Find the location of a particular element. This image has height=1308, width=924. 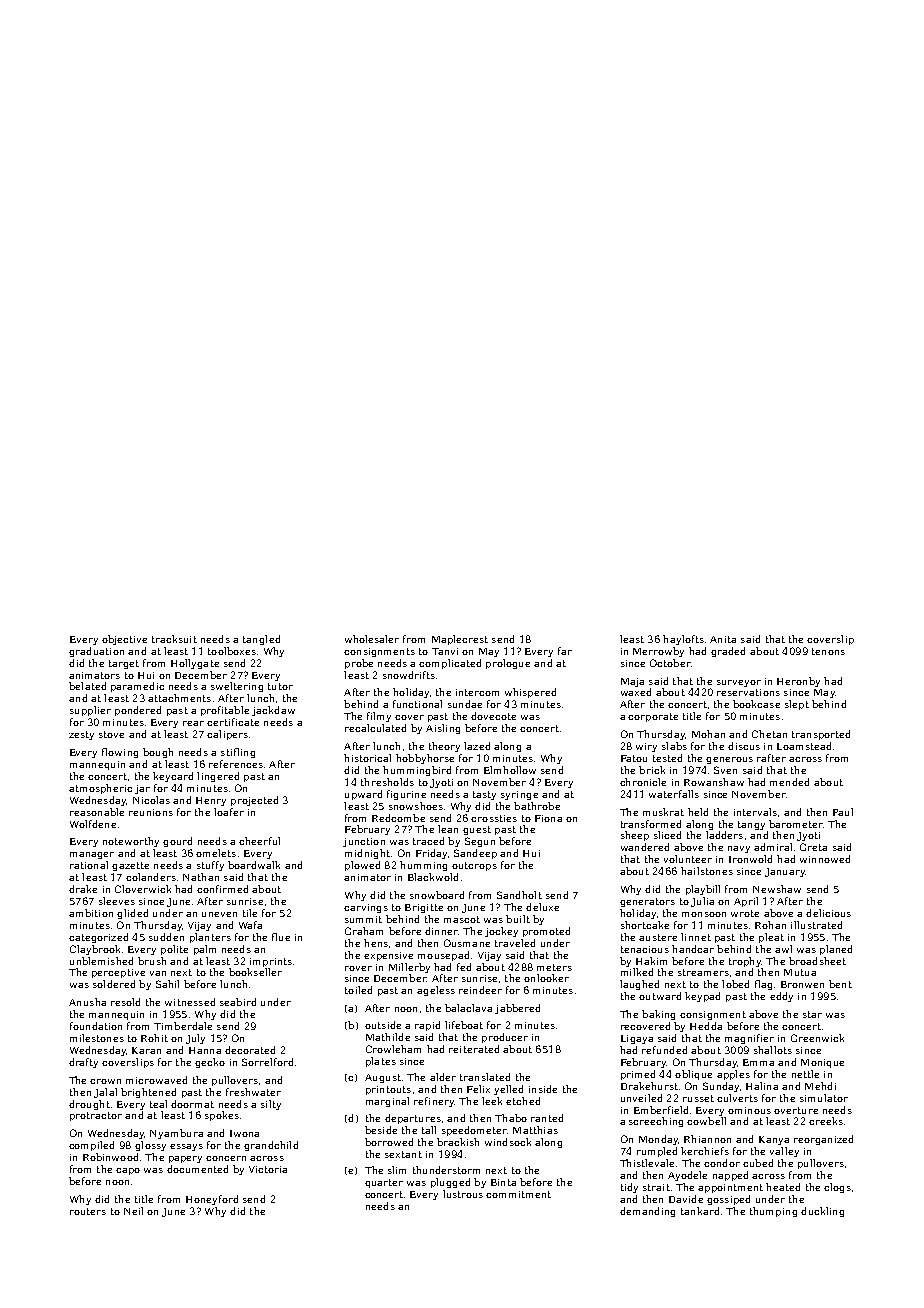

star is located at coordinates (812, 1014).
